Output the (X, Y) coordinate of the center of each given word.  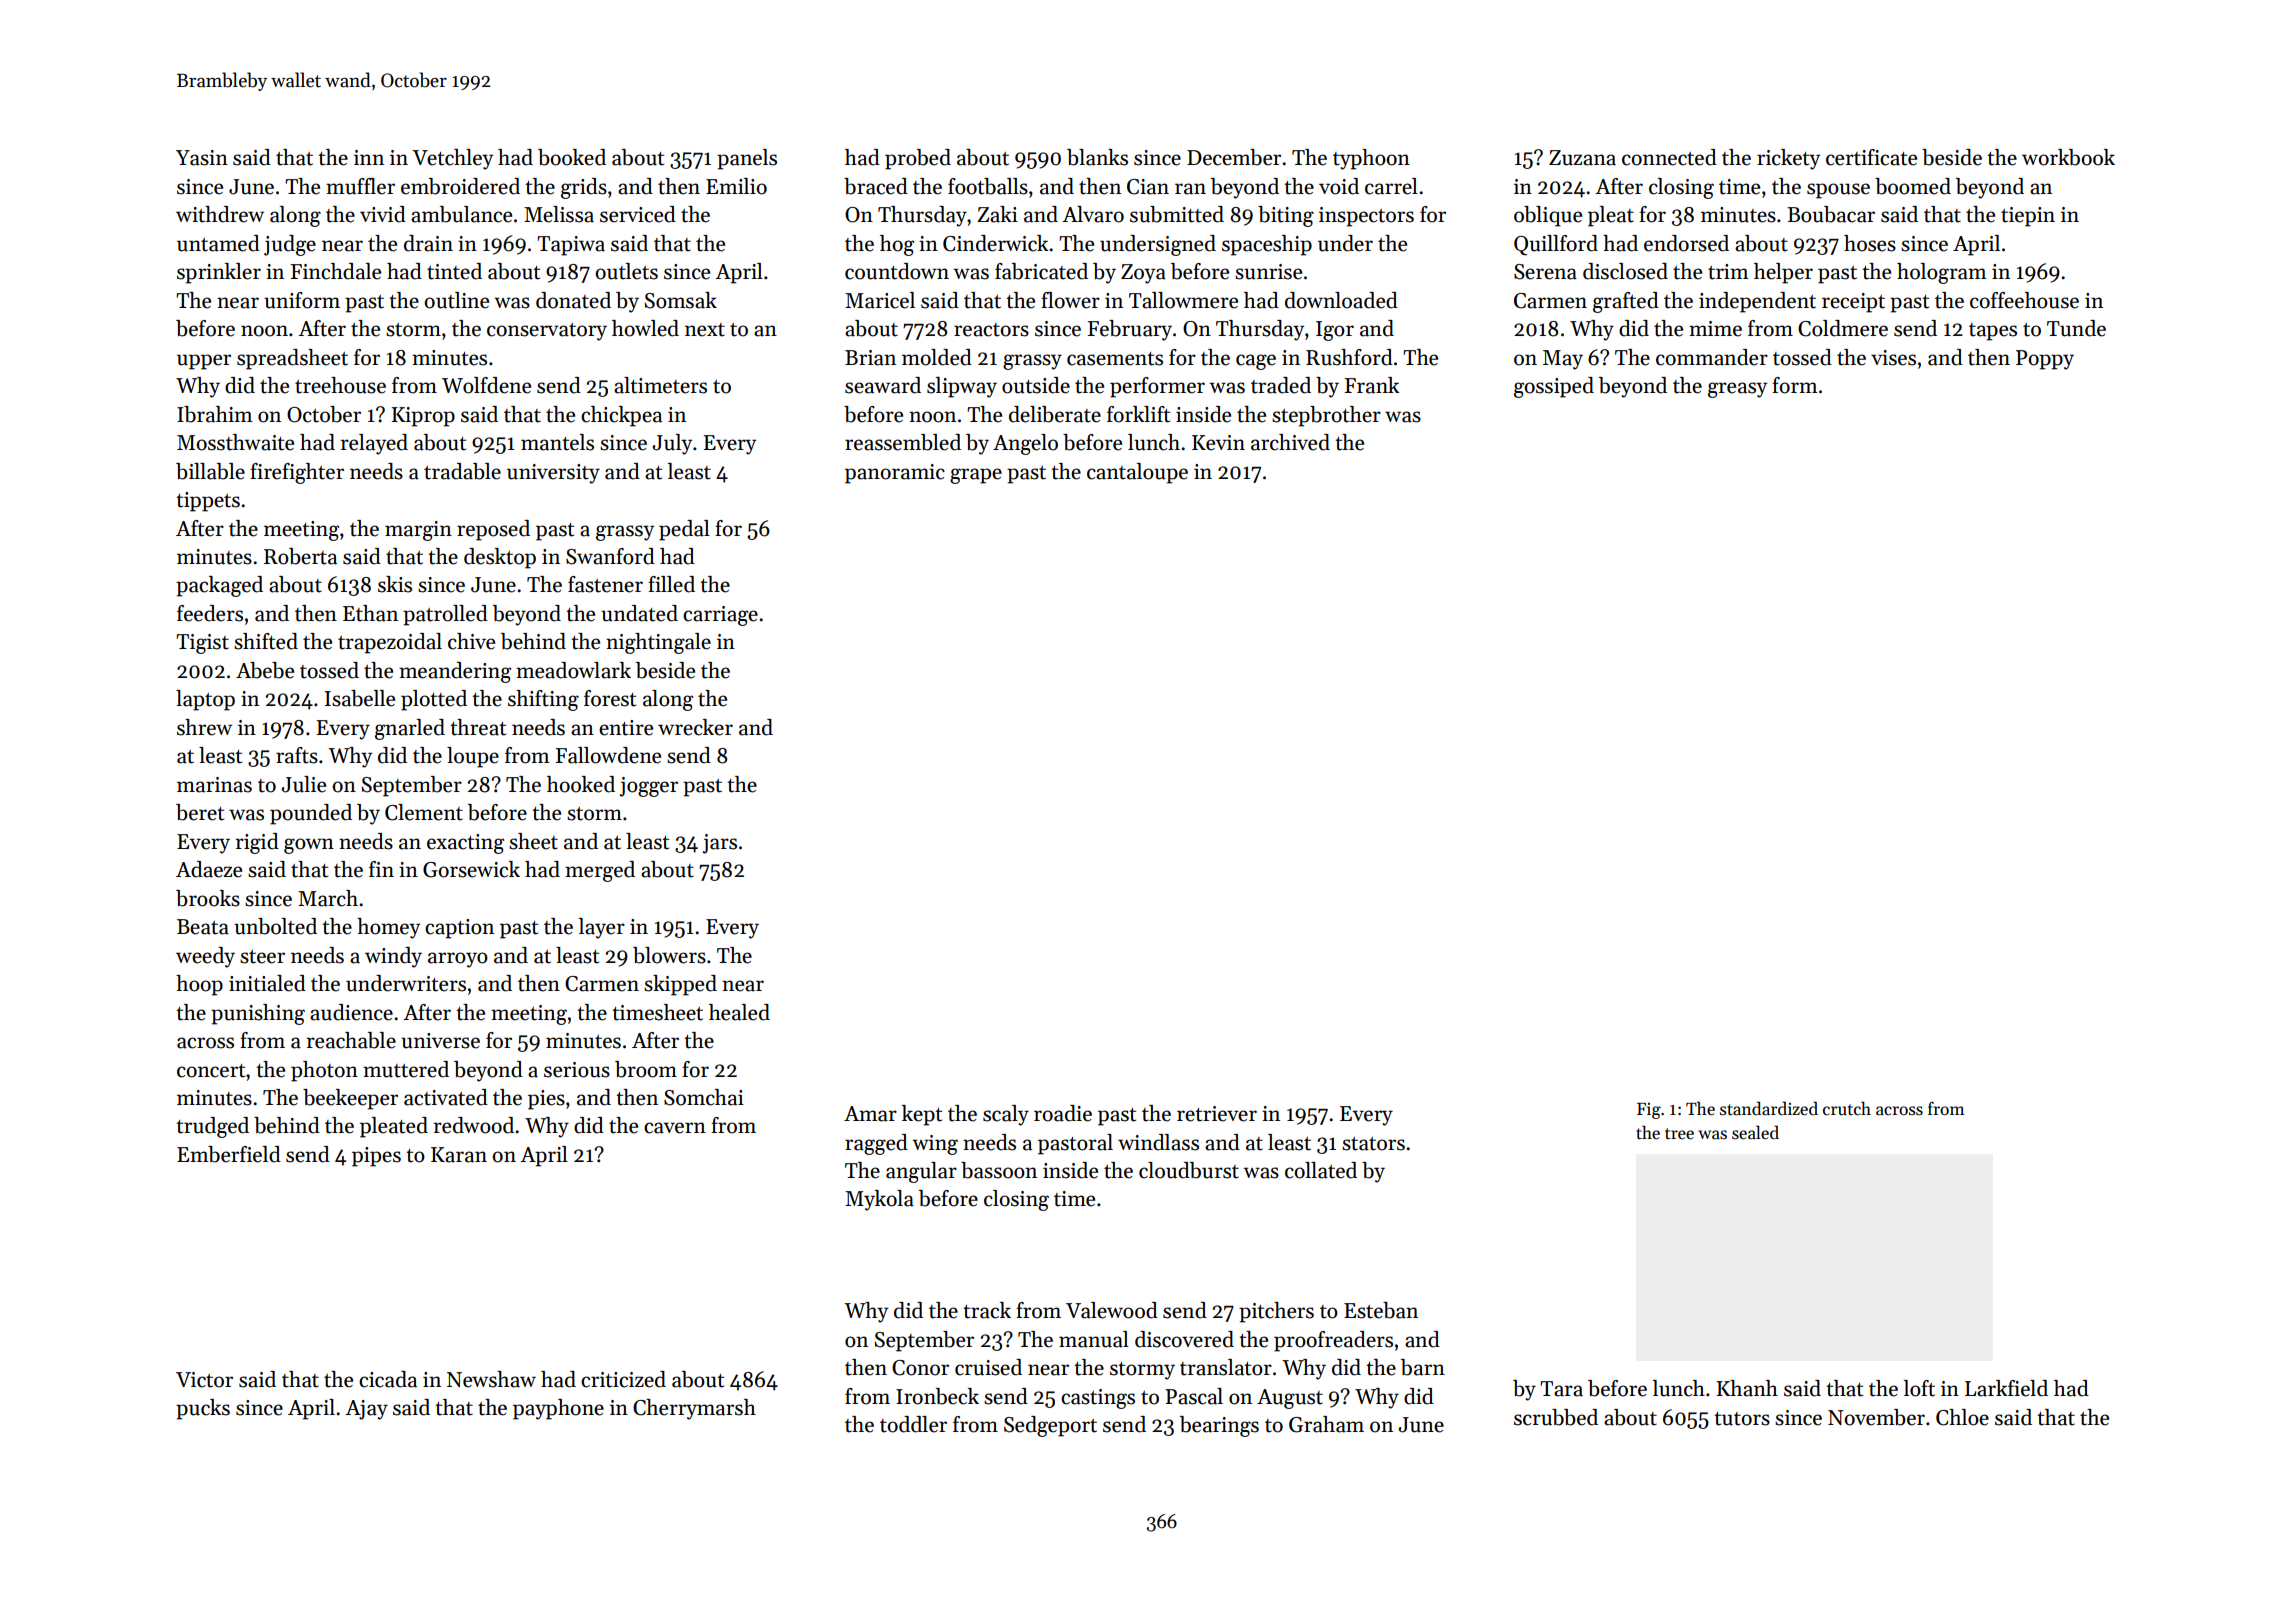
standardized (1769, 1108)
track (987, 1310)
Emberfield (229, 1154)
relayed (374, 444)
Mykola (879, 1200)
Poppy (2045, 360)
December (1234, 157)
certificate (1871, 157)
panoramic (895, 474)
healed (739, 1012)
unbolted (275, 926)
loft (1919, 1388)
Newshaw (491, 1379)
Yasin (202, 158)
